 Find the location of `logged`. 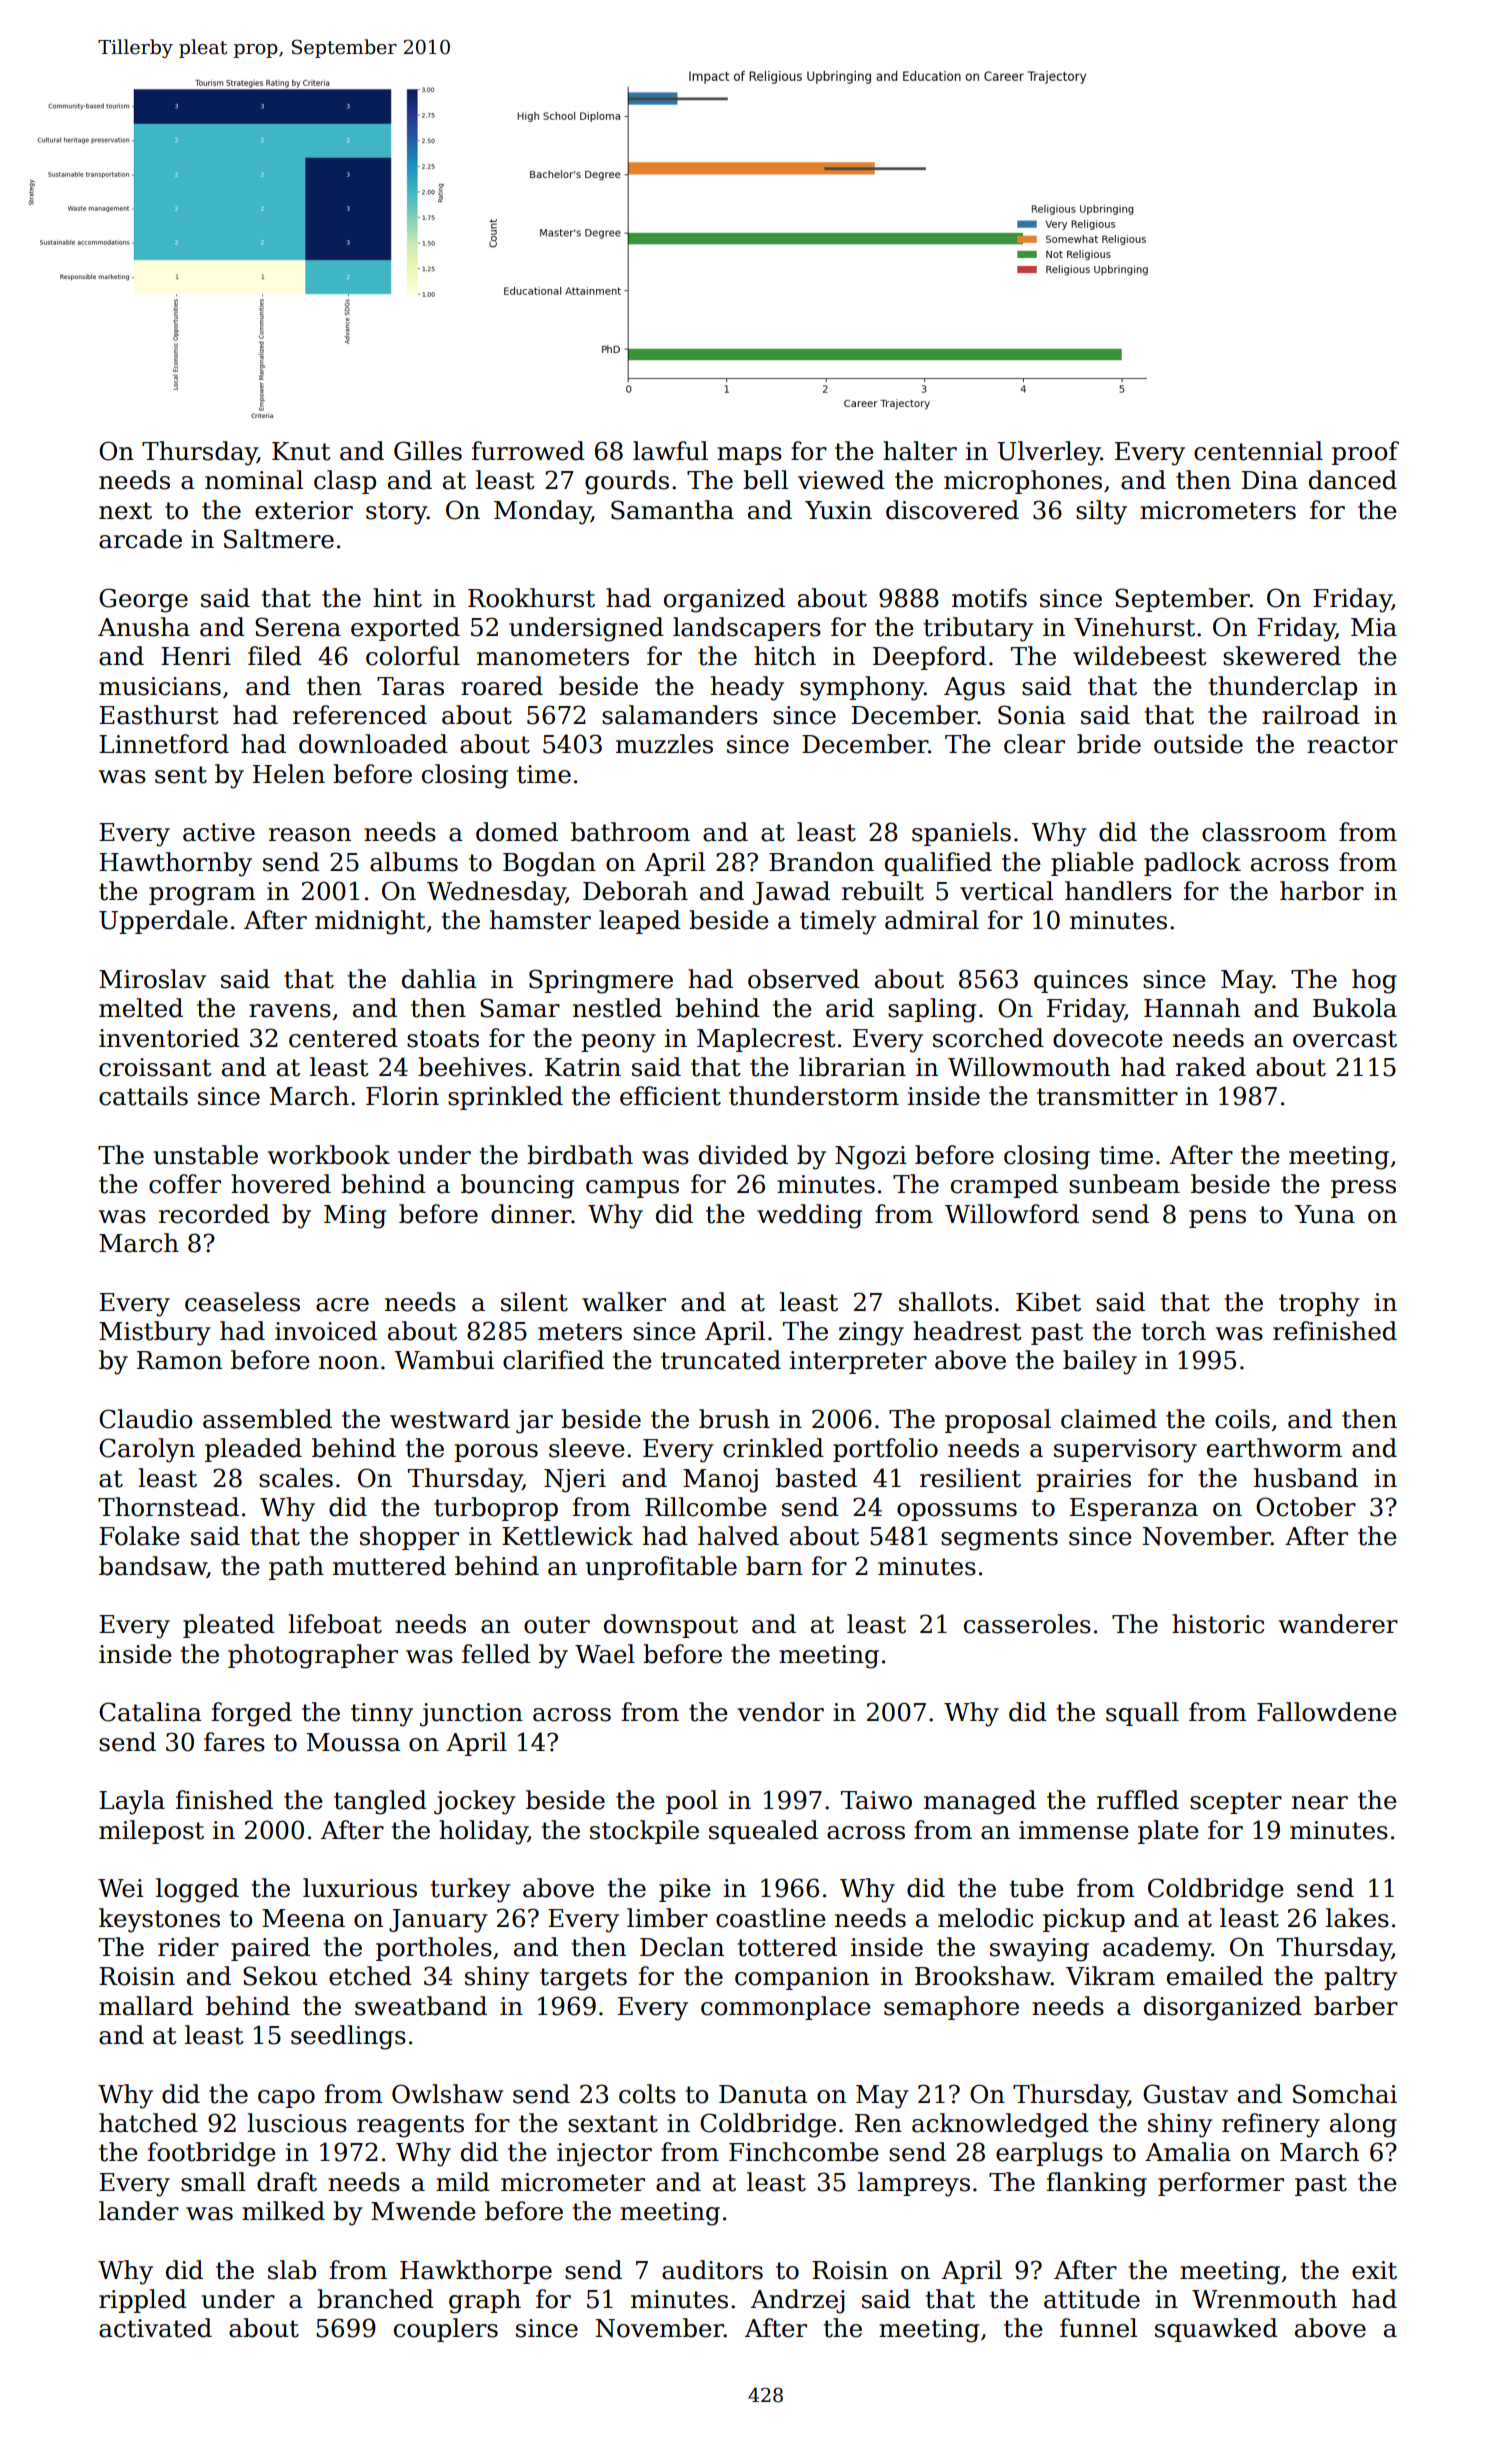

logged is located at coordinates (197, 1890).
